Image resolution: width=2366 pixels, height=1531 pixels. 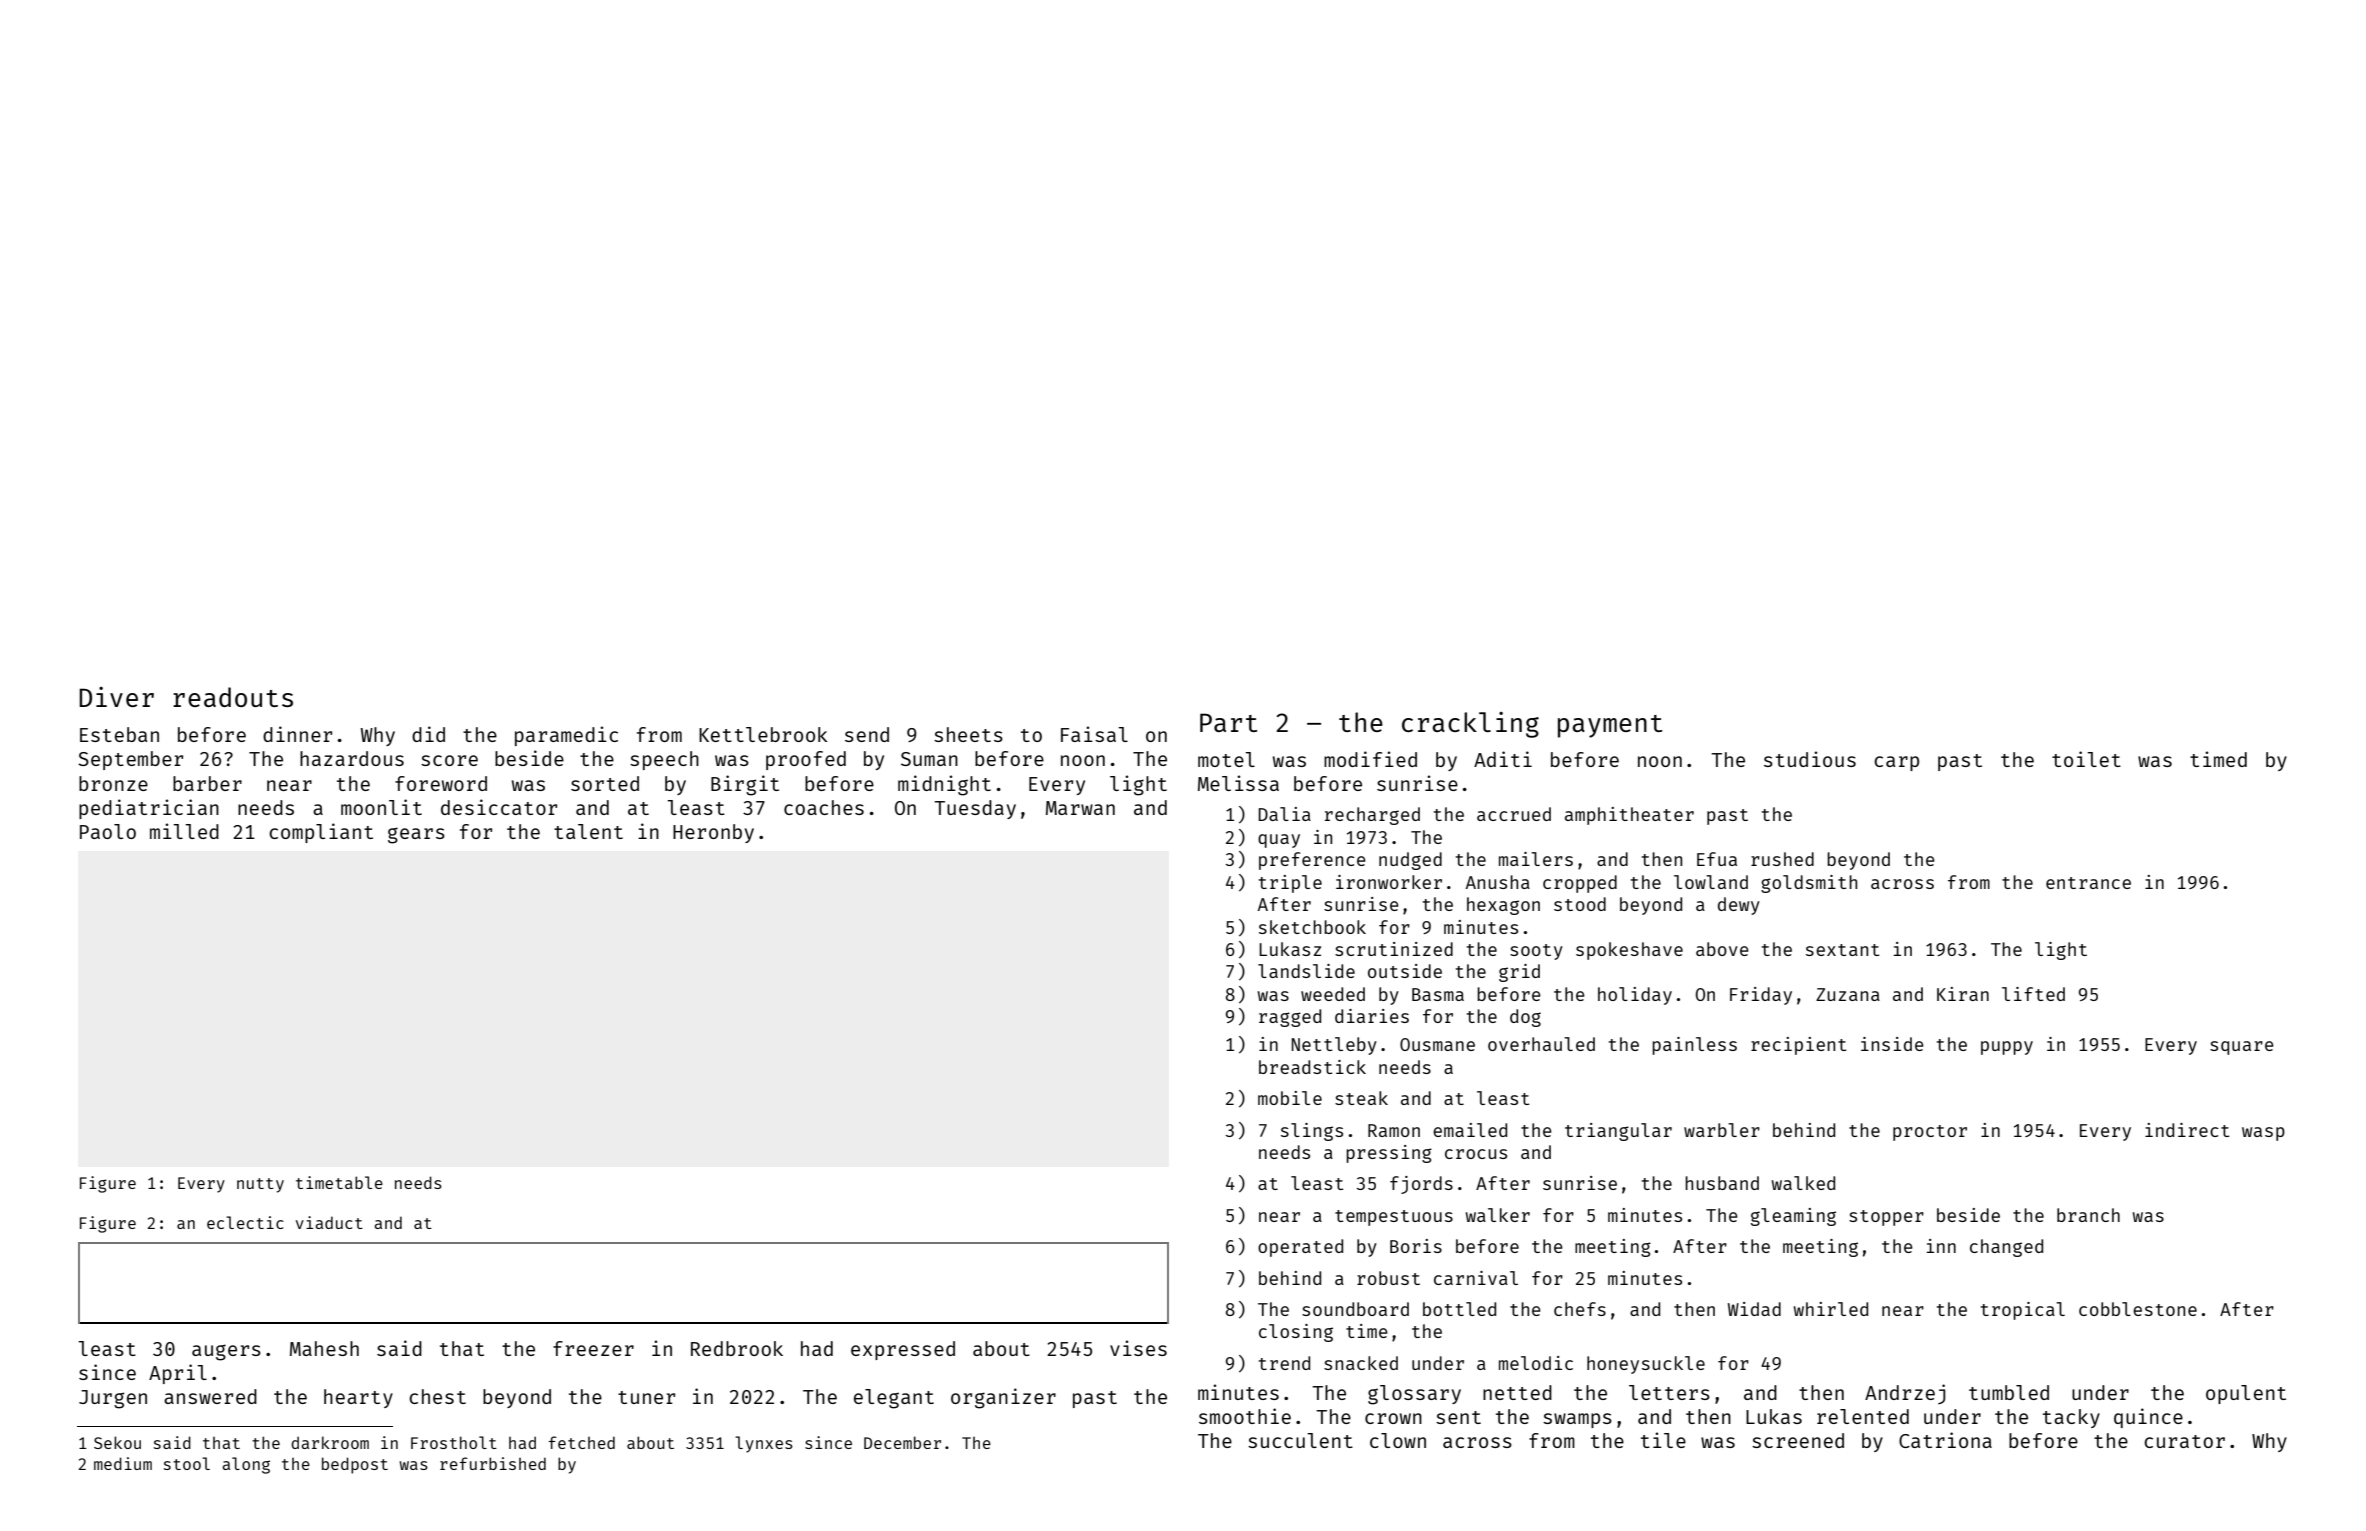 I want to click on Nettleby, so click(x=1334, y=1046).
